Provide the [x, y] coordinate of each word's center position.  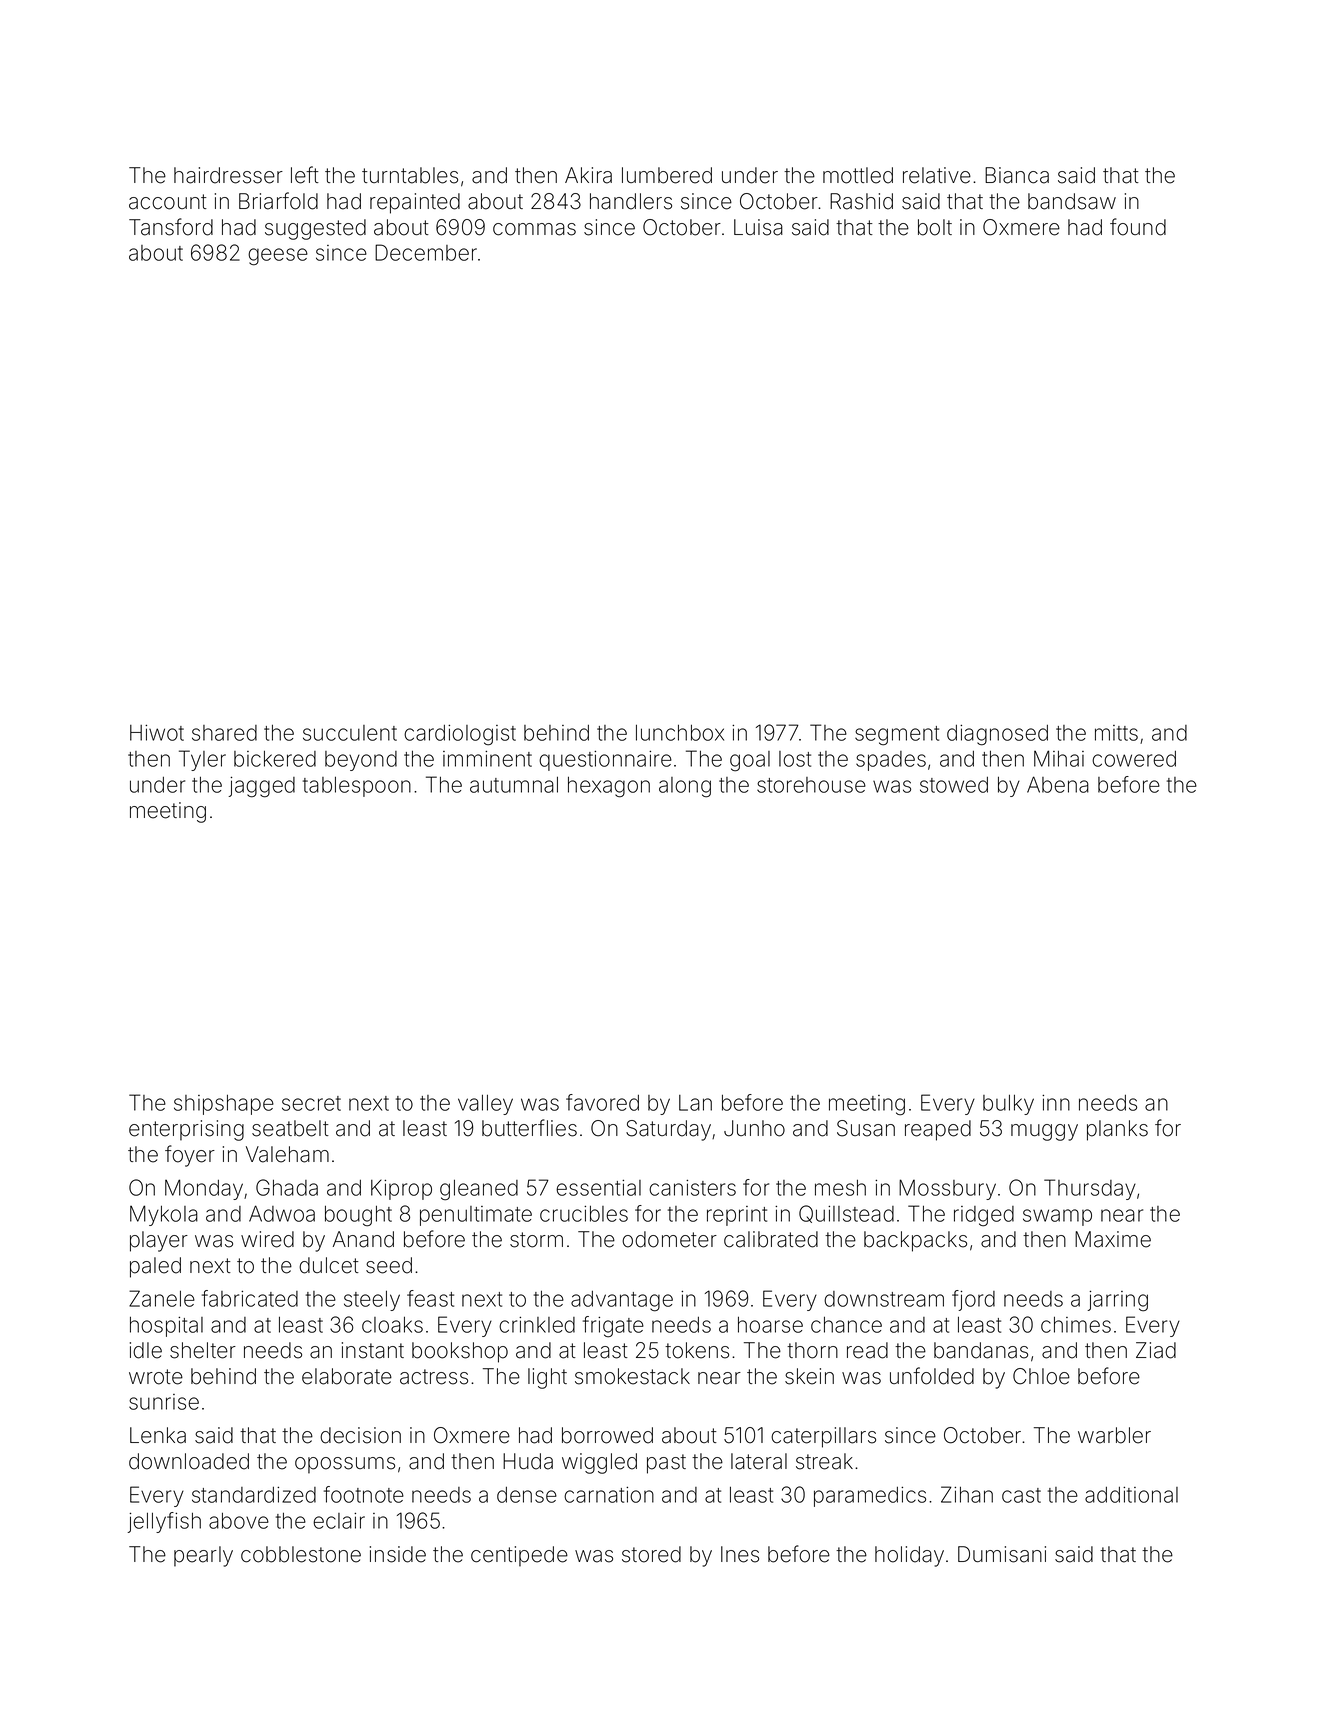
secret [311, 1103]
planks [1117, 1130]
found [1138, 227]
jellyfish [164, 1522]
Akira [588, 175]
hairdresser [228, 175]
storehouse [811, 785]
